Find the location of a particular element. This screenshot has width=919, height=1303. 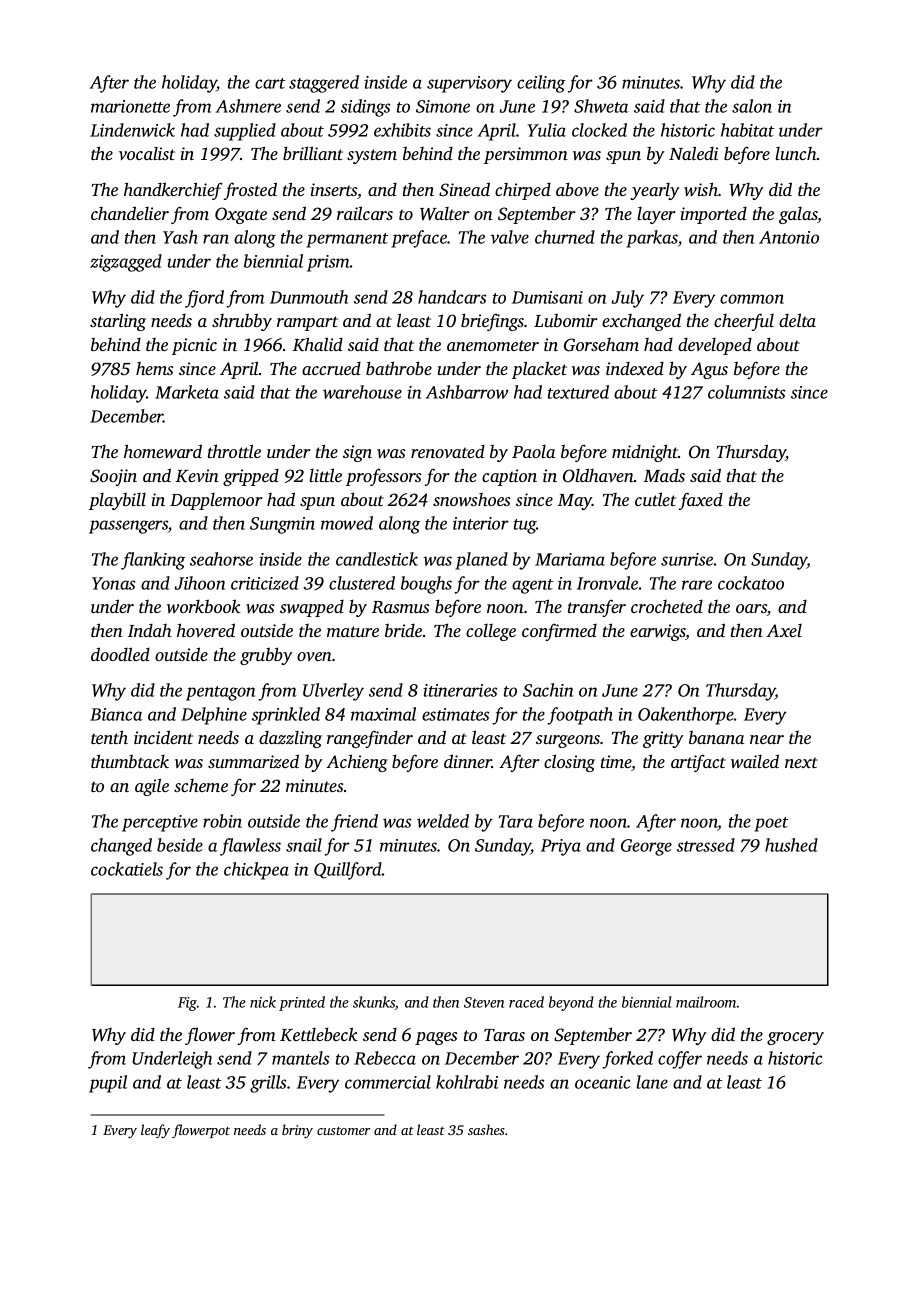

bathrobe is located at coordinates (399, 368).
